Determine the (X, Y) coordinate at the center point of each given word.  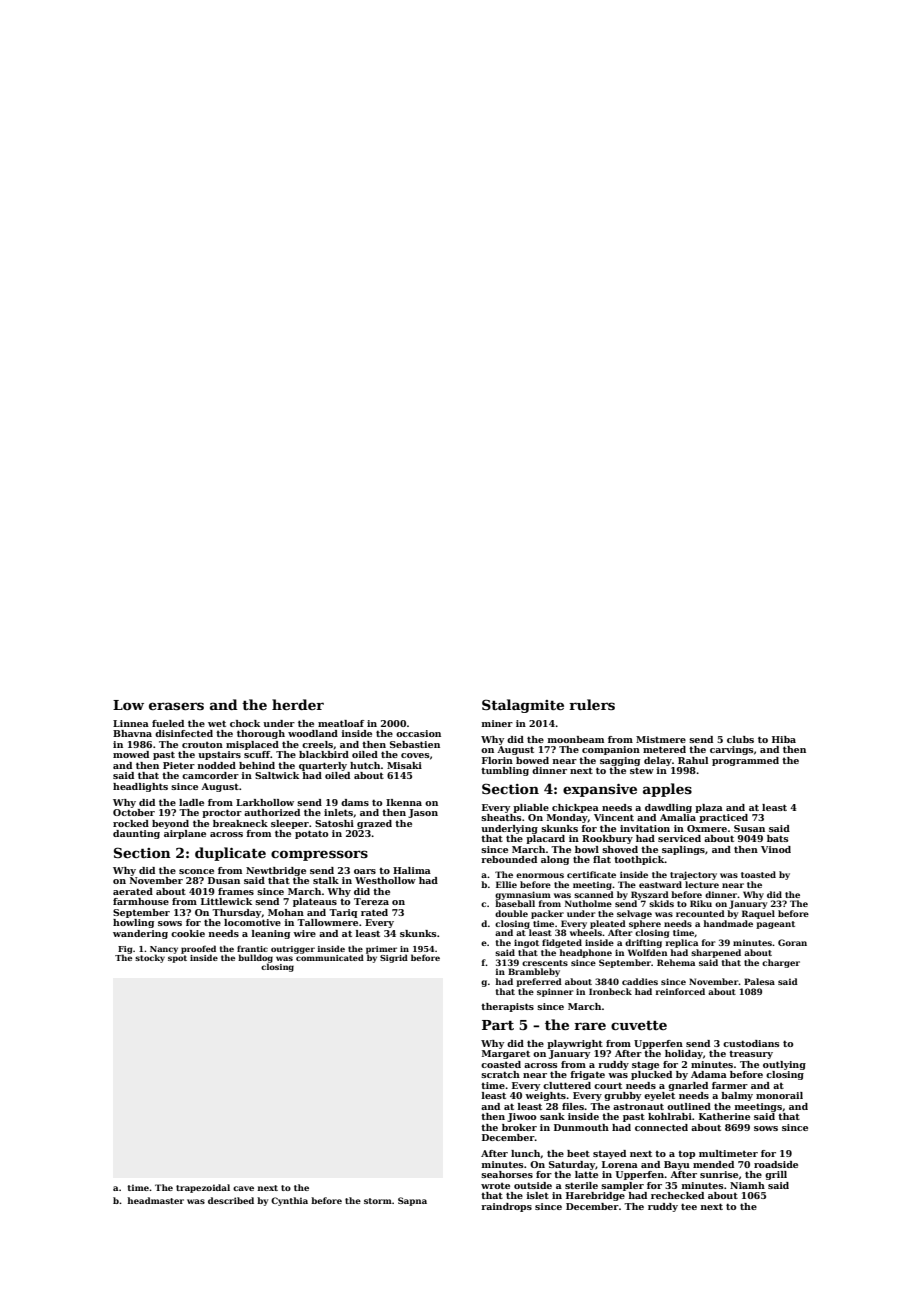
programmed (745, 761)
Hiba (784, 739)
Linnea (131, 723)
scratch (500, 1074)
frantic (252, 948)
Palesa (759, 981)
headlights (140, 787)
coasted (501, 1064)
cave (243, 1188)
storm (378, 1201)
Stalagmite (523, 706)
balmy (737, 1096)
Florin (497, 760)
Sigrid (394, 958)
